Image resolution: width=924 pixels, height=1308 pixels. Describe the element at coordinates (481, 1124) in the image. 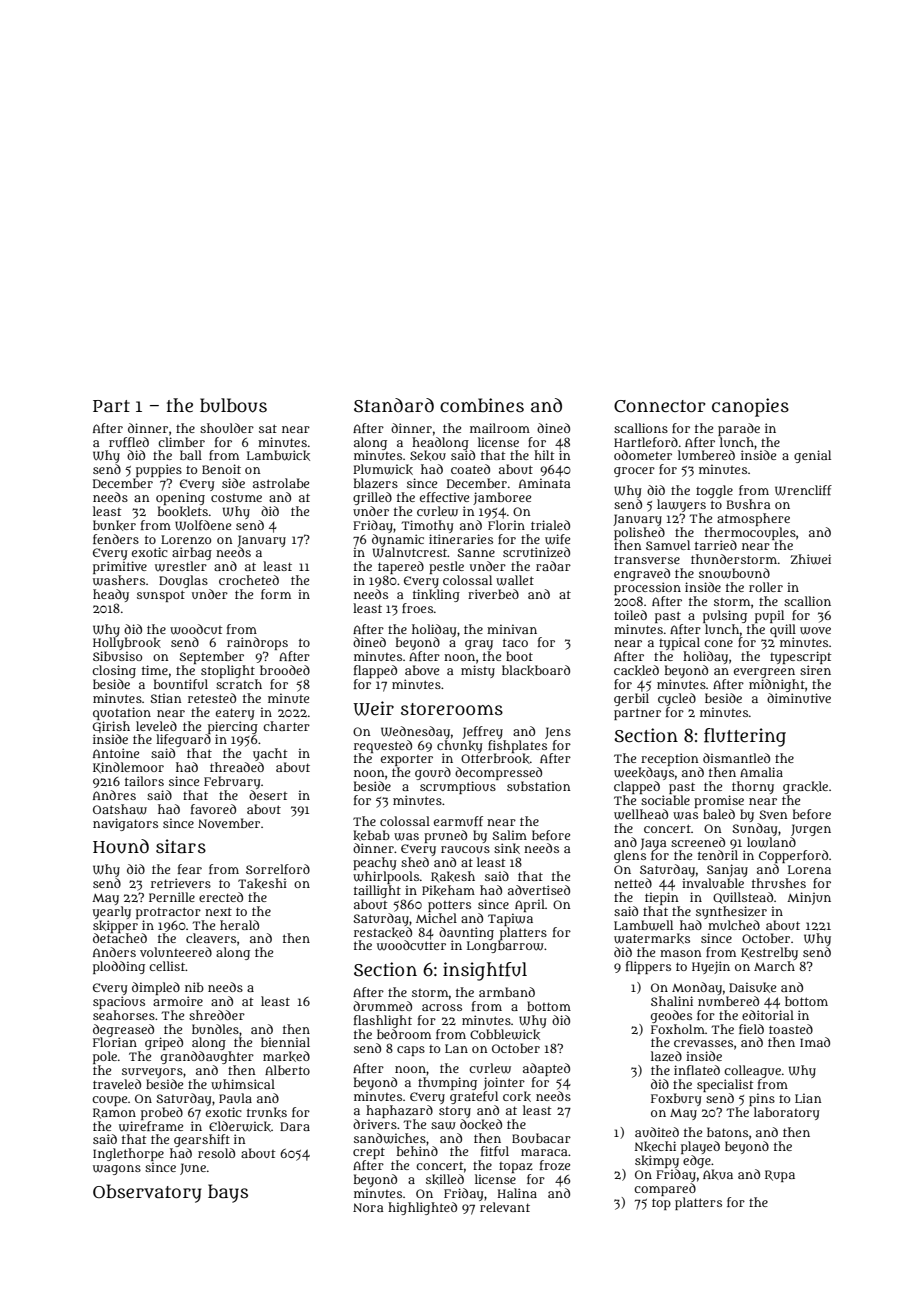

I see `docked` at that location.
